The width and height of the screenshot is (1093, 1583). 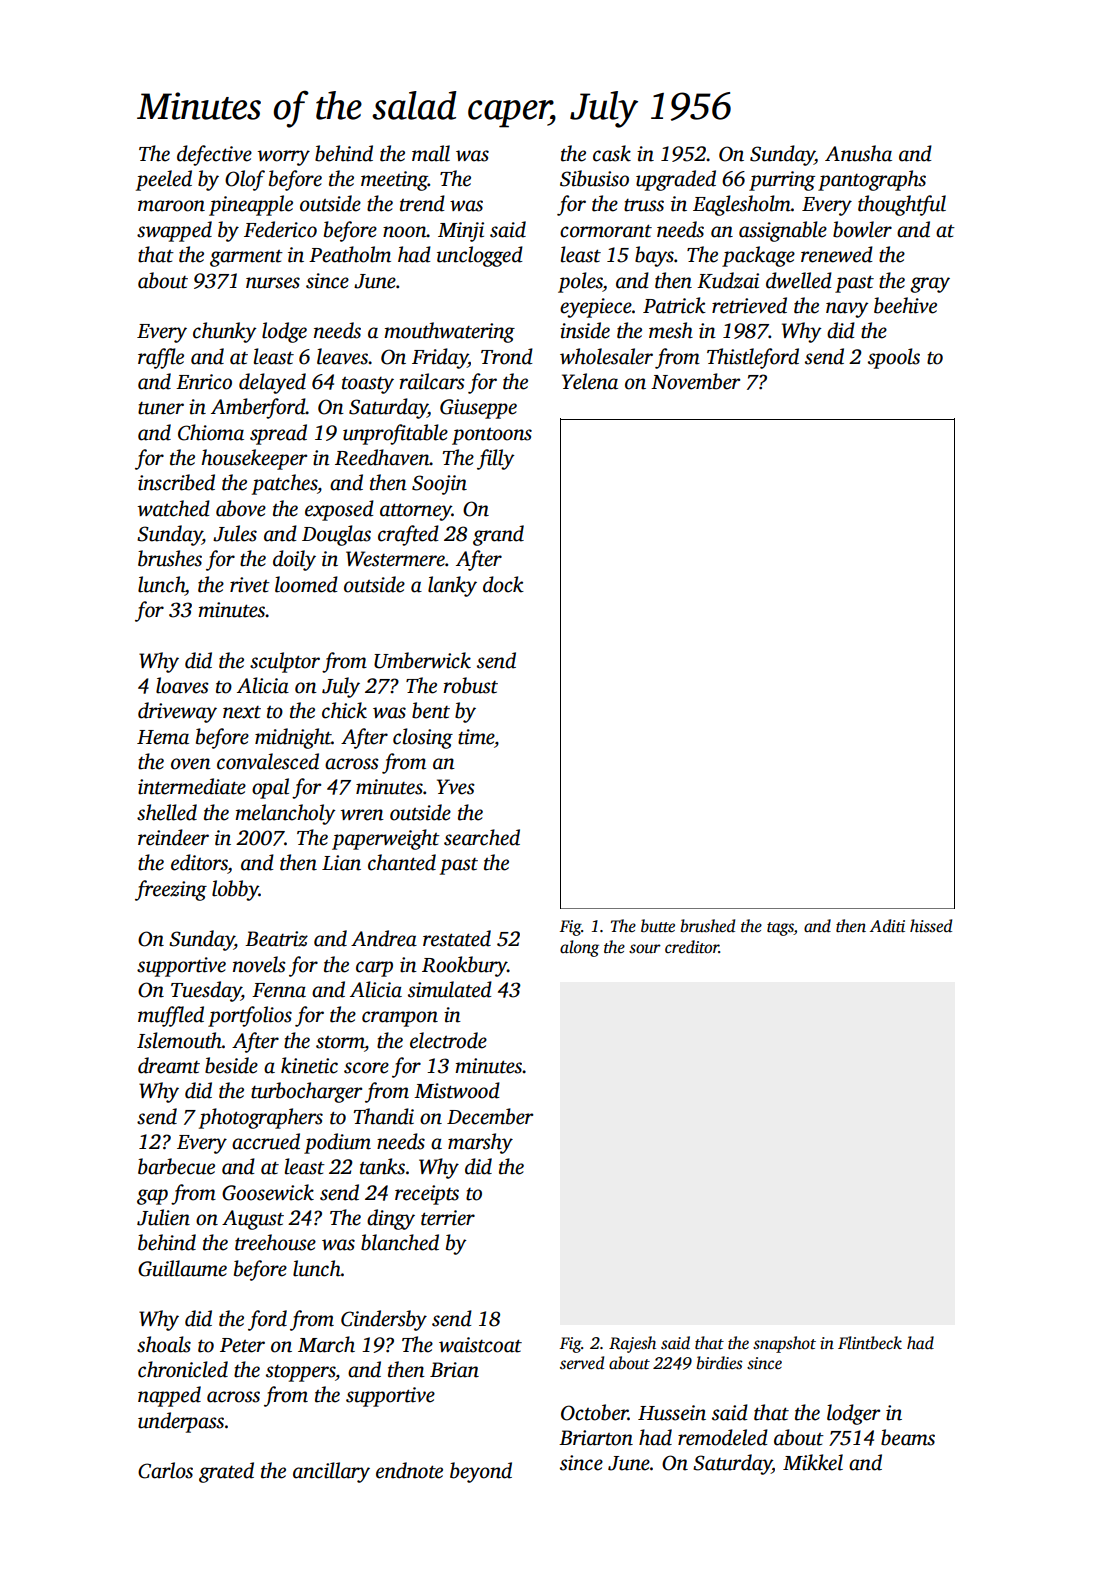 I want to click on Peatholm, so click(x=350, y=254).
